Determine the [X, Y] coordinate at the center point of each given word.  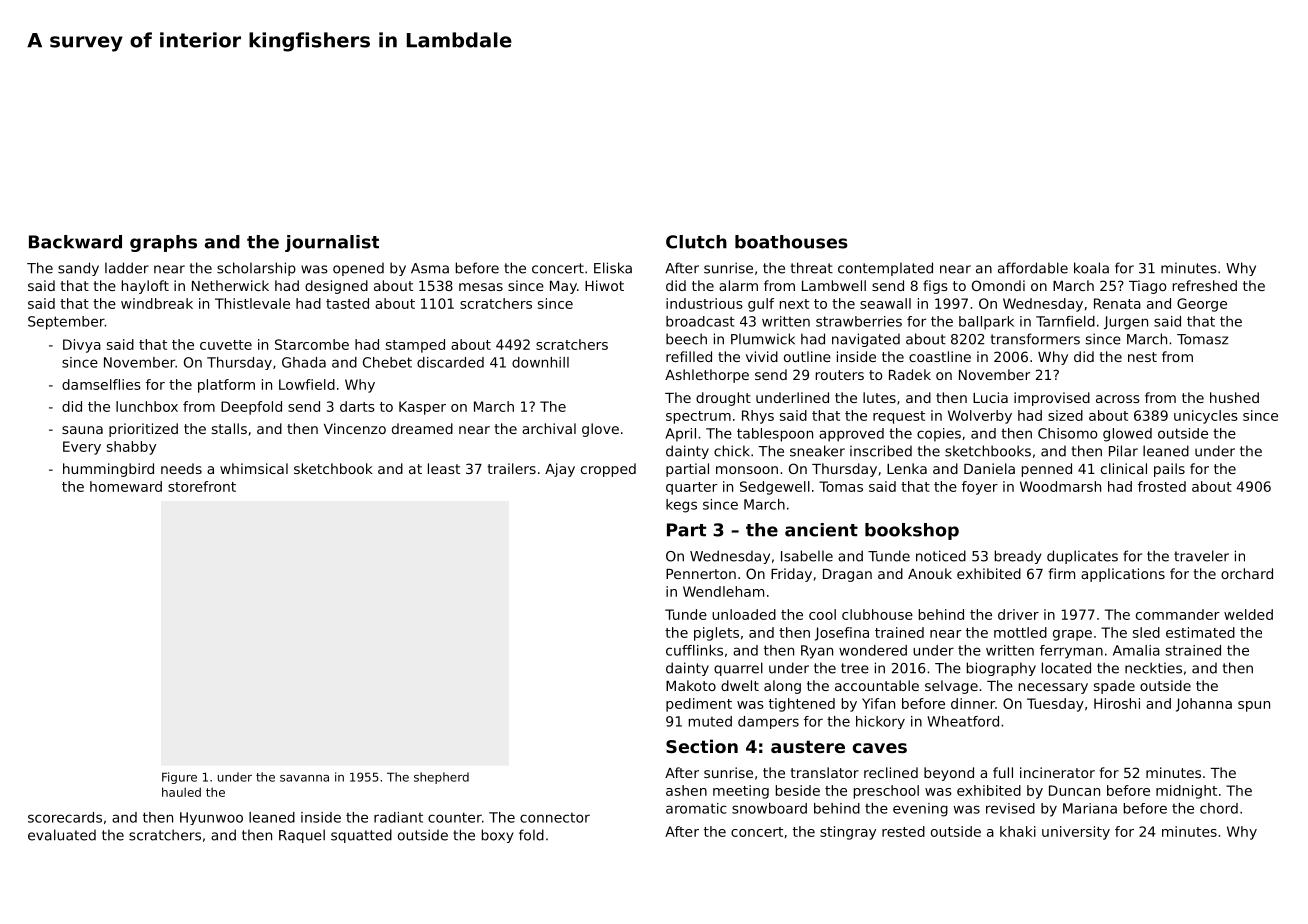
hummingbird [108, 470]
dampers [768, 722]
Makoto [691, 685]
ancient [821, 530]
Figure [179, 778]
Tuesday [1055, 705]
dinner [973, 703]
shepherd [441, 778]
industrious [704, 303]
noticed [941, 556]
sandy [78, 269]
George [1202, 305]
